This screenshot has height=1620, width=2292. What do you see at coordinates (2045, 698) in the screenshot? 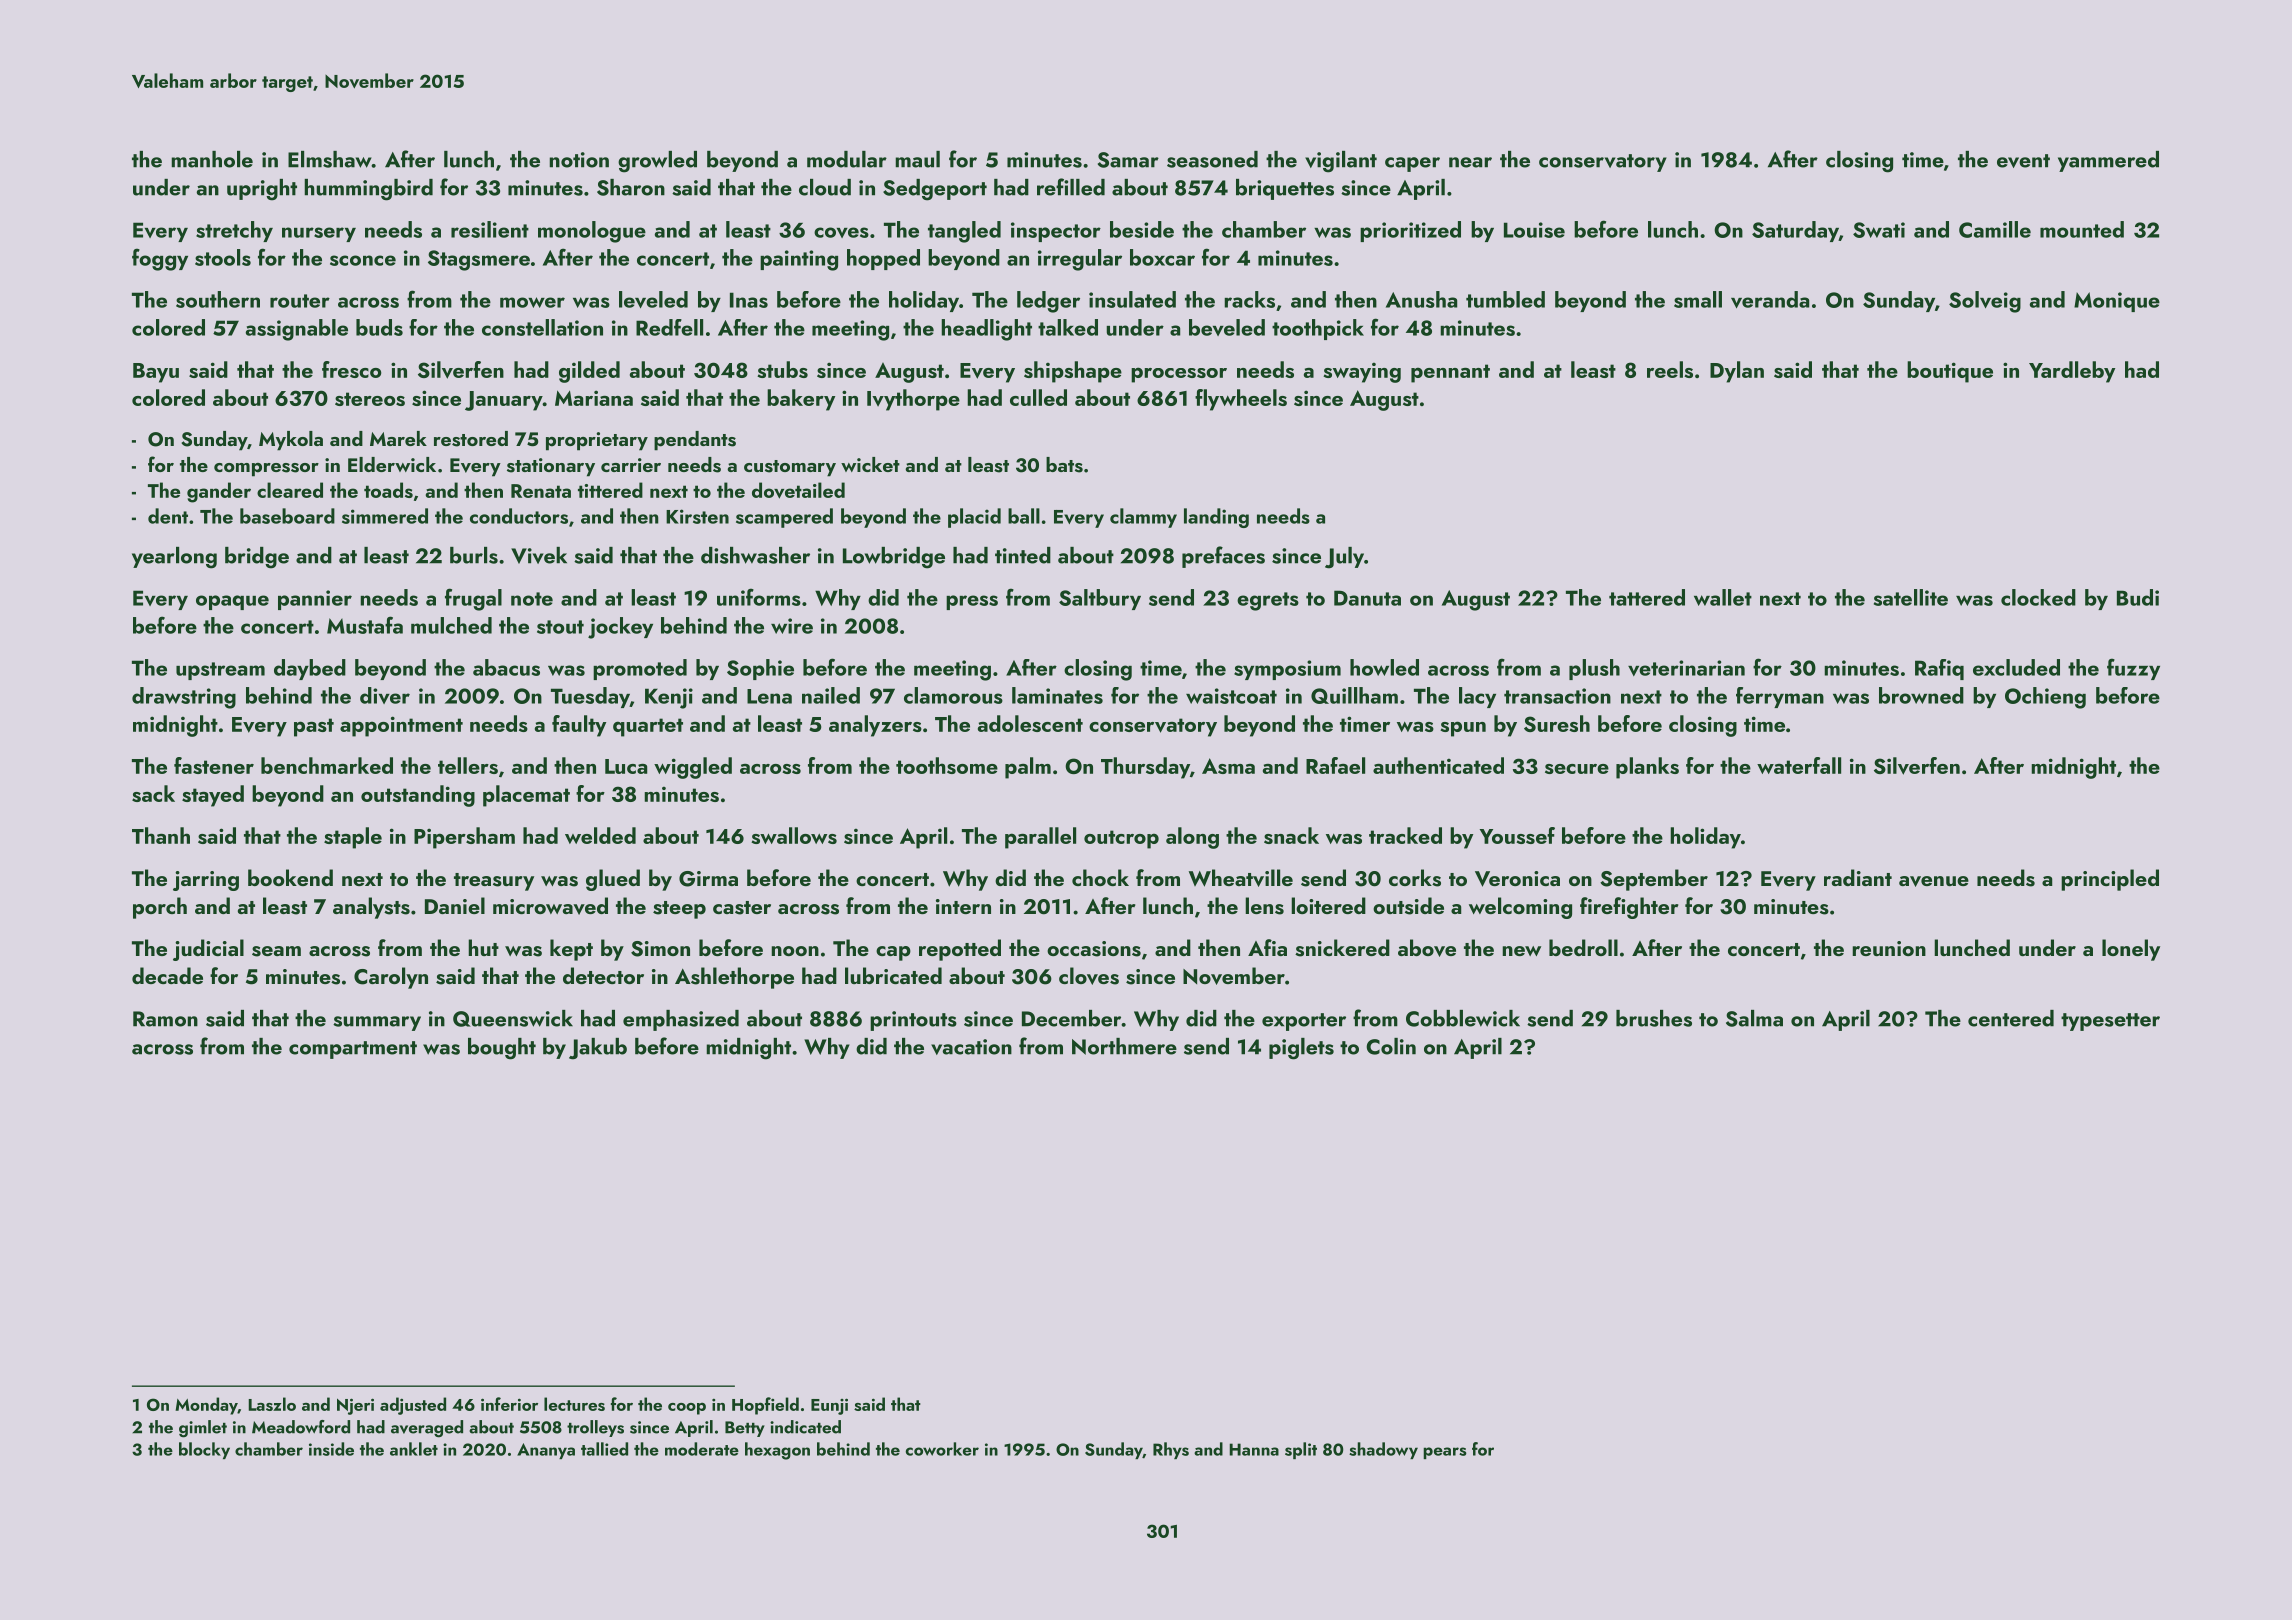
I see `Ochieng` at bounding box center [2045, 698].
